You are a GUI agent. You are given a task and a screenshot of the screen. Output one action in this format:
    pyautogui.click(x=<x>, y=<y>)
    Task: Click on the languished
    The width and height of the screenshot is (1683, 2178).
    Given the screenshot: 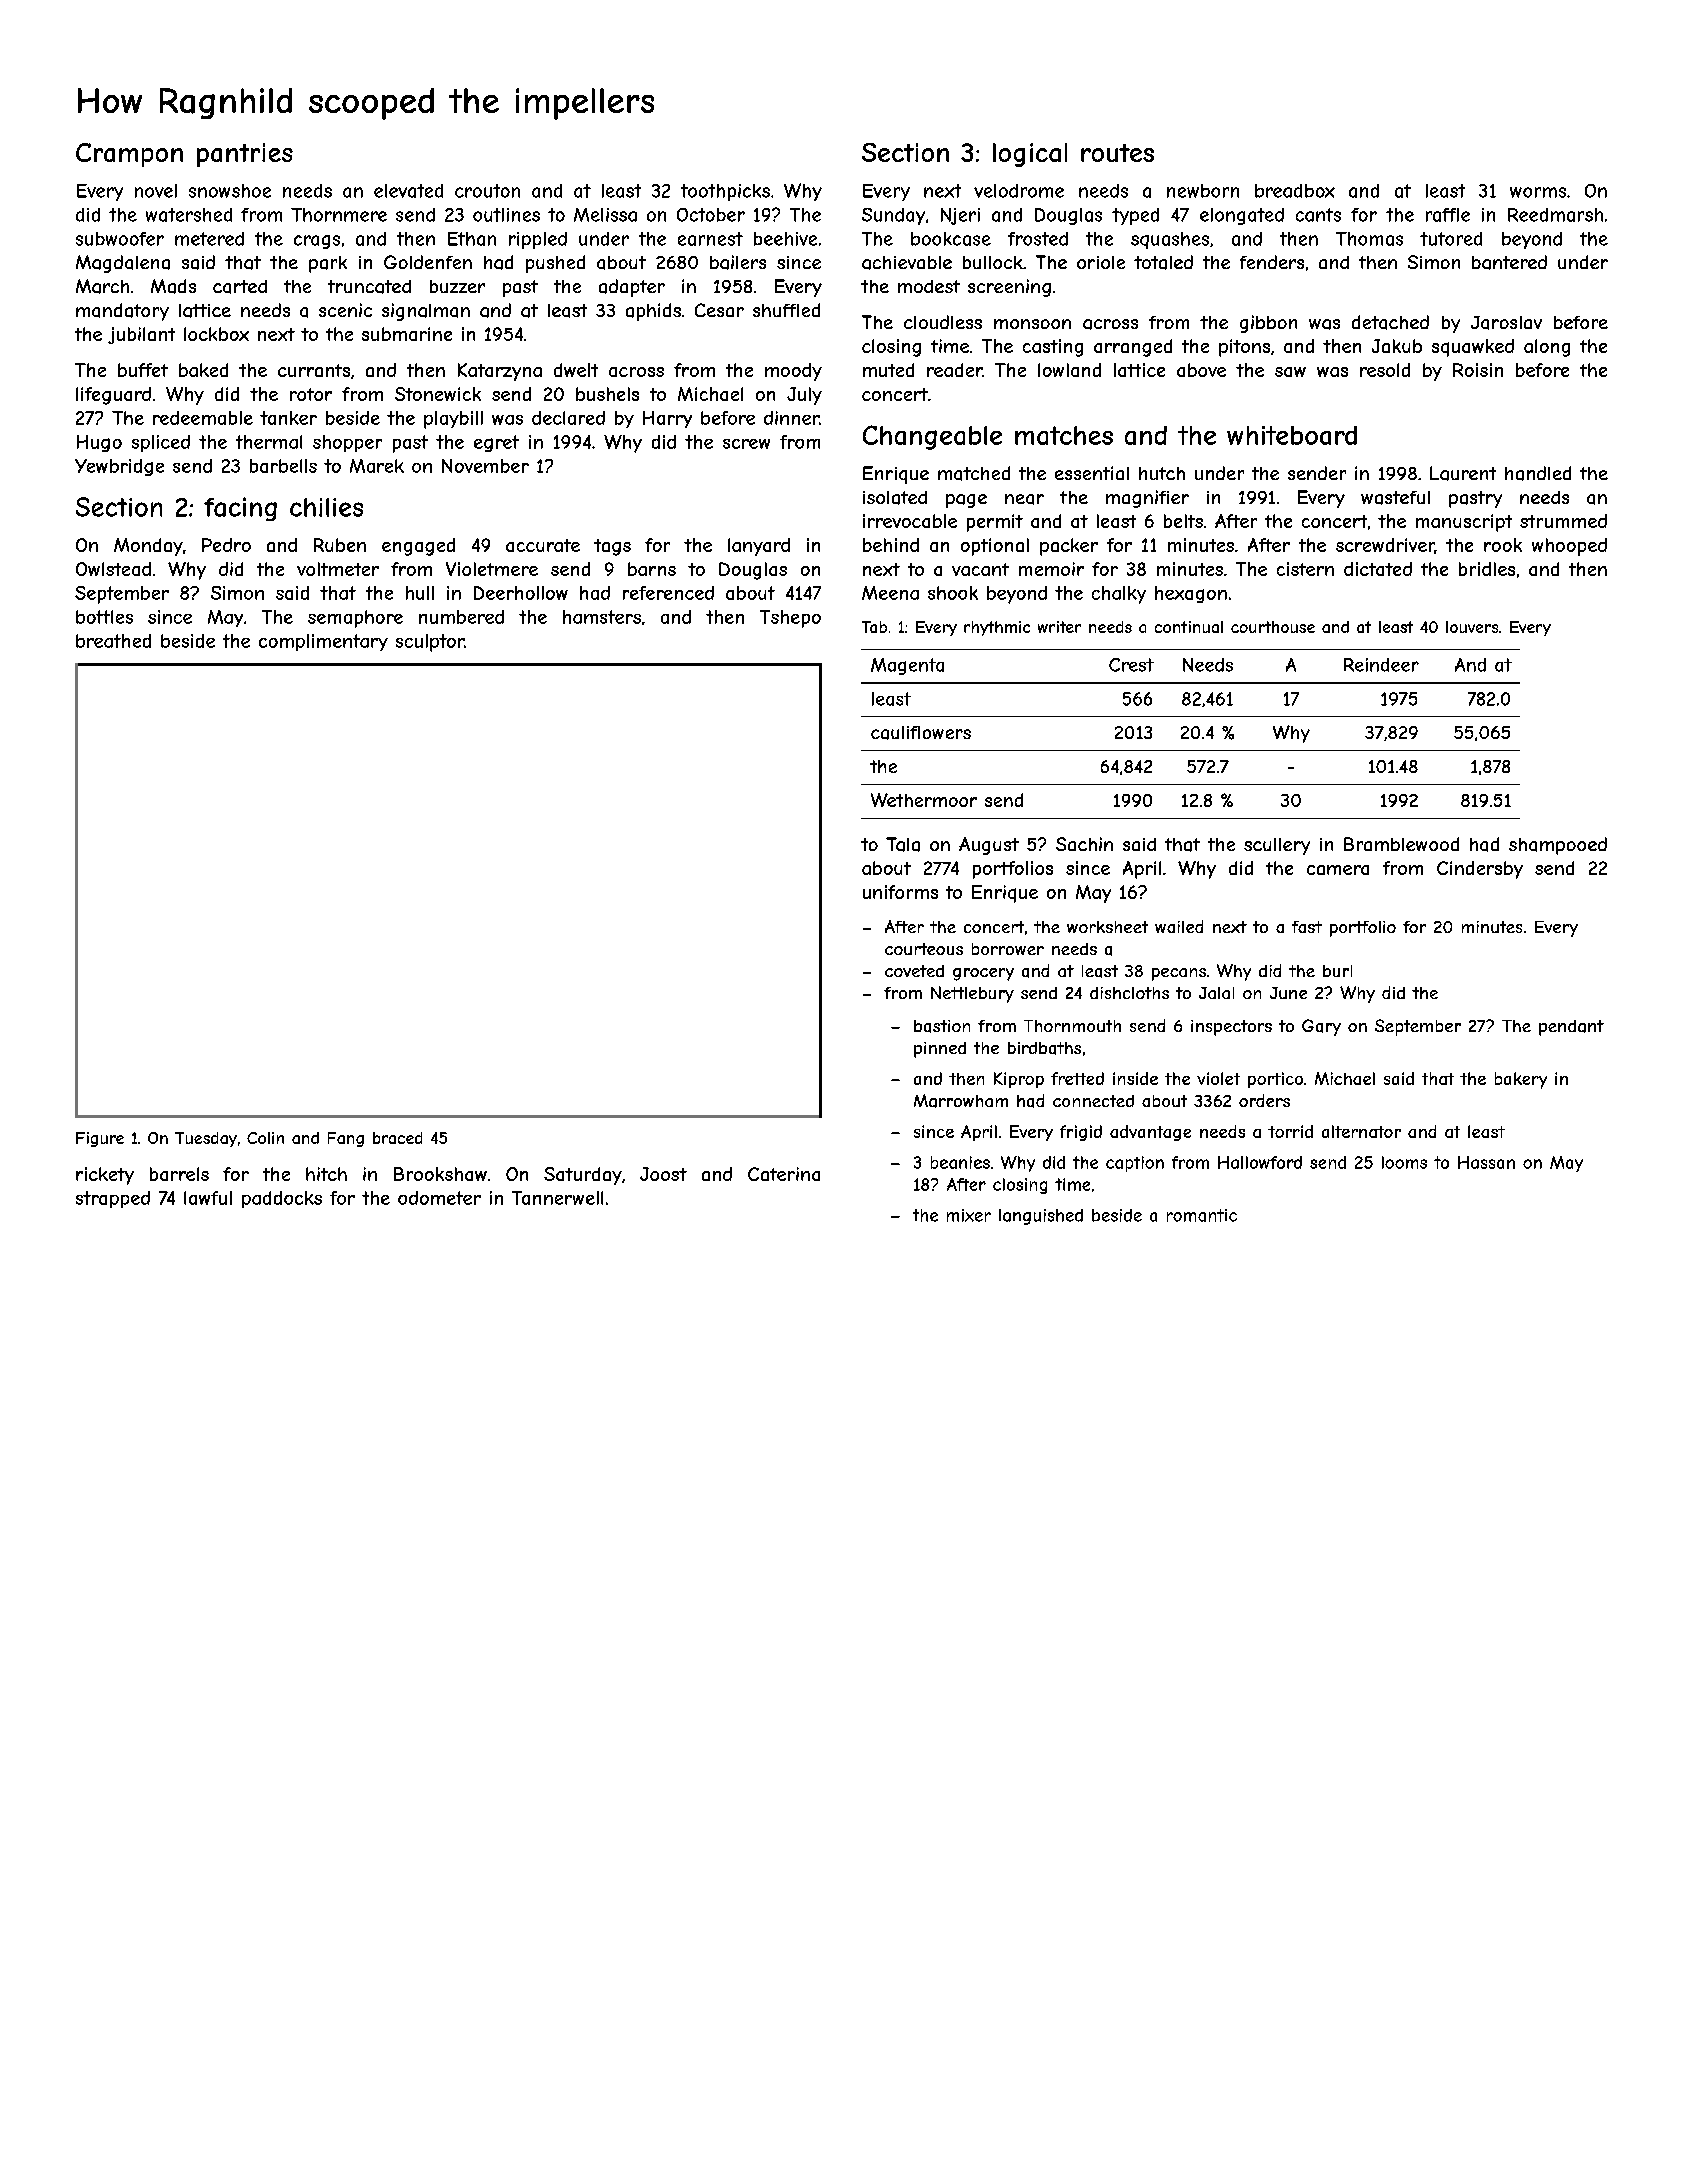 What is the action you would take?
    pyautogui.click(x=1041, y=1217)
